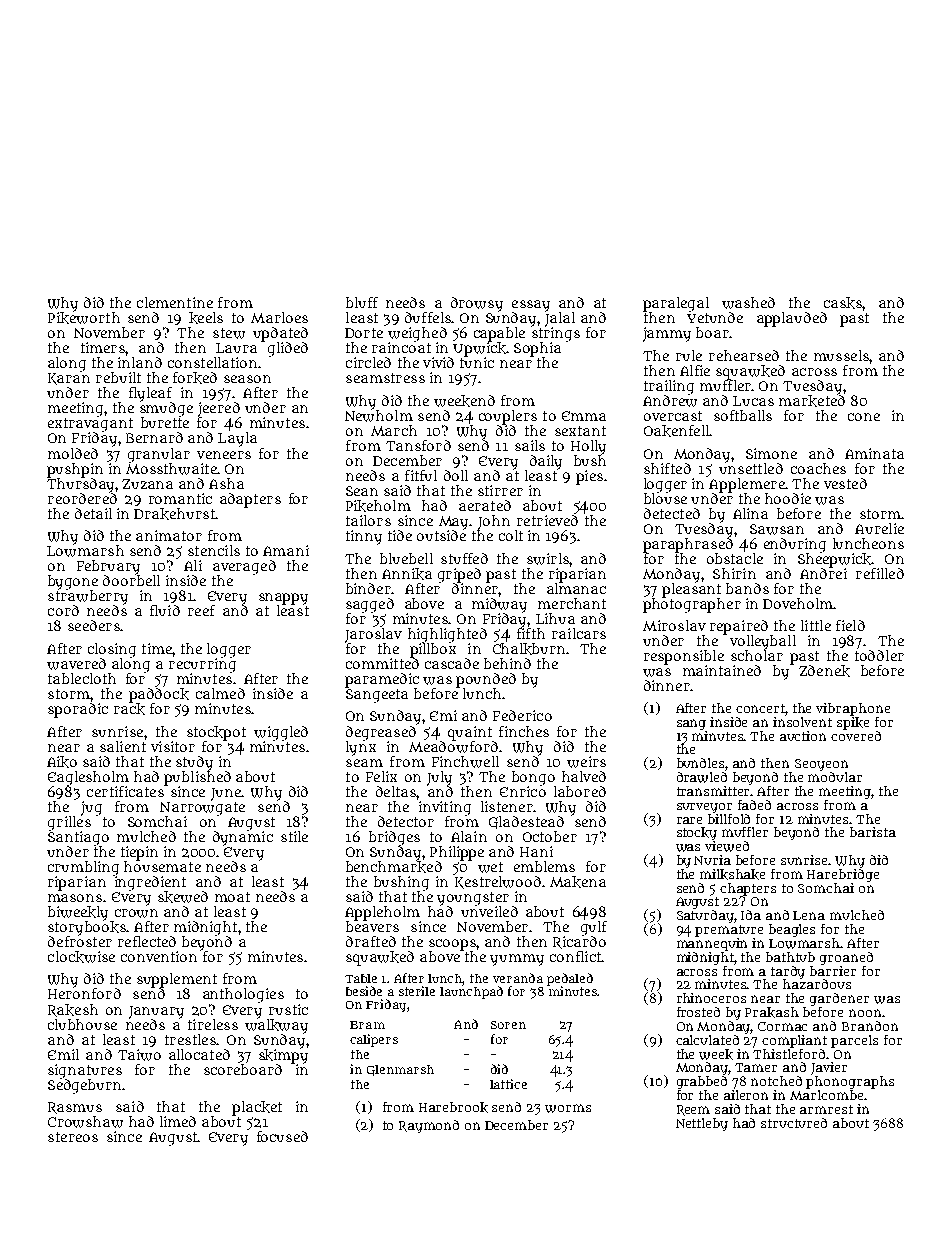 The image size is (952, 1233). I want to click on unsettled, so click(751, 468).
